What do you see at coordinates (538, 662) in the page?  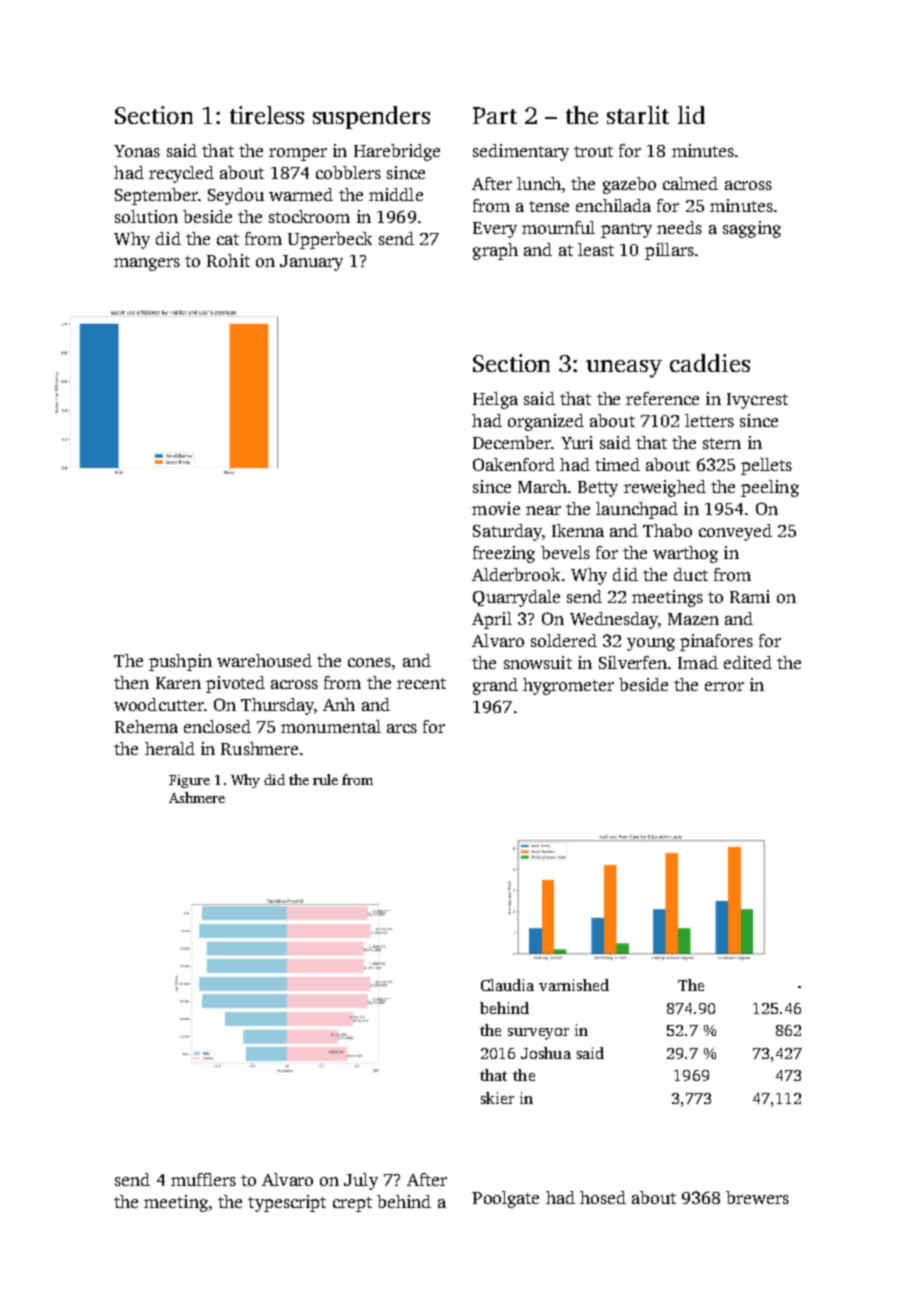 I see `snowsuit` at bounding box center [538, 662].
